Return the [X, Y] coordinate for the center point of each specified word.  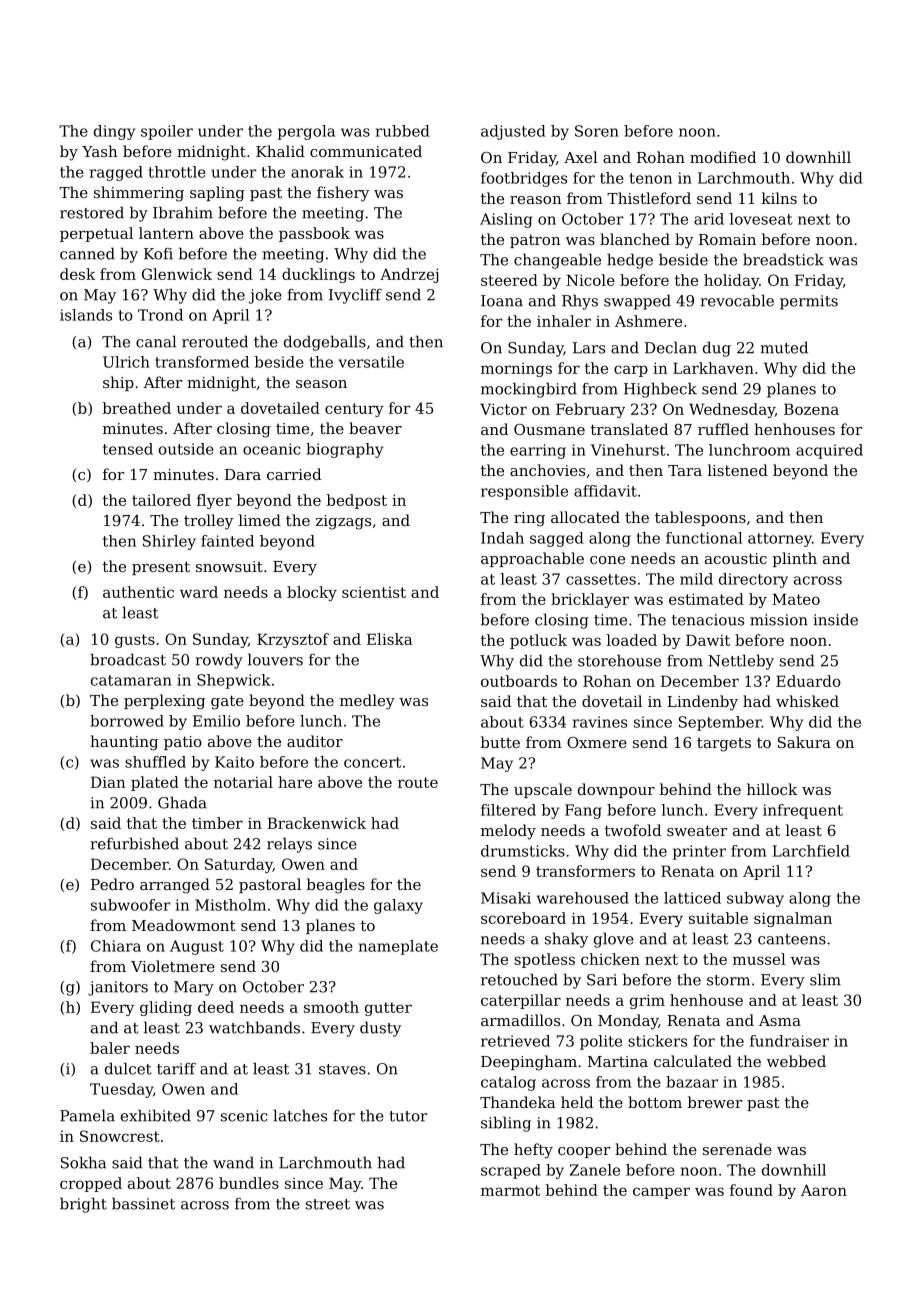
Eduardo [808, 681]
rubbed [403, 131]
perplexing [164, 702]
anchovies [547, 470]
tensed [128, 449]
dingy [114, 132]
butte [500, 742]
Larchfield [811, 851]
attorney [780, 540]
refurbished [134, 843]
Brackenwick [316, 823]
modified [723, 157]
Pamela [87, 1115]
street [328, 1204]
